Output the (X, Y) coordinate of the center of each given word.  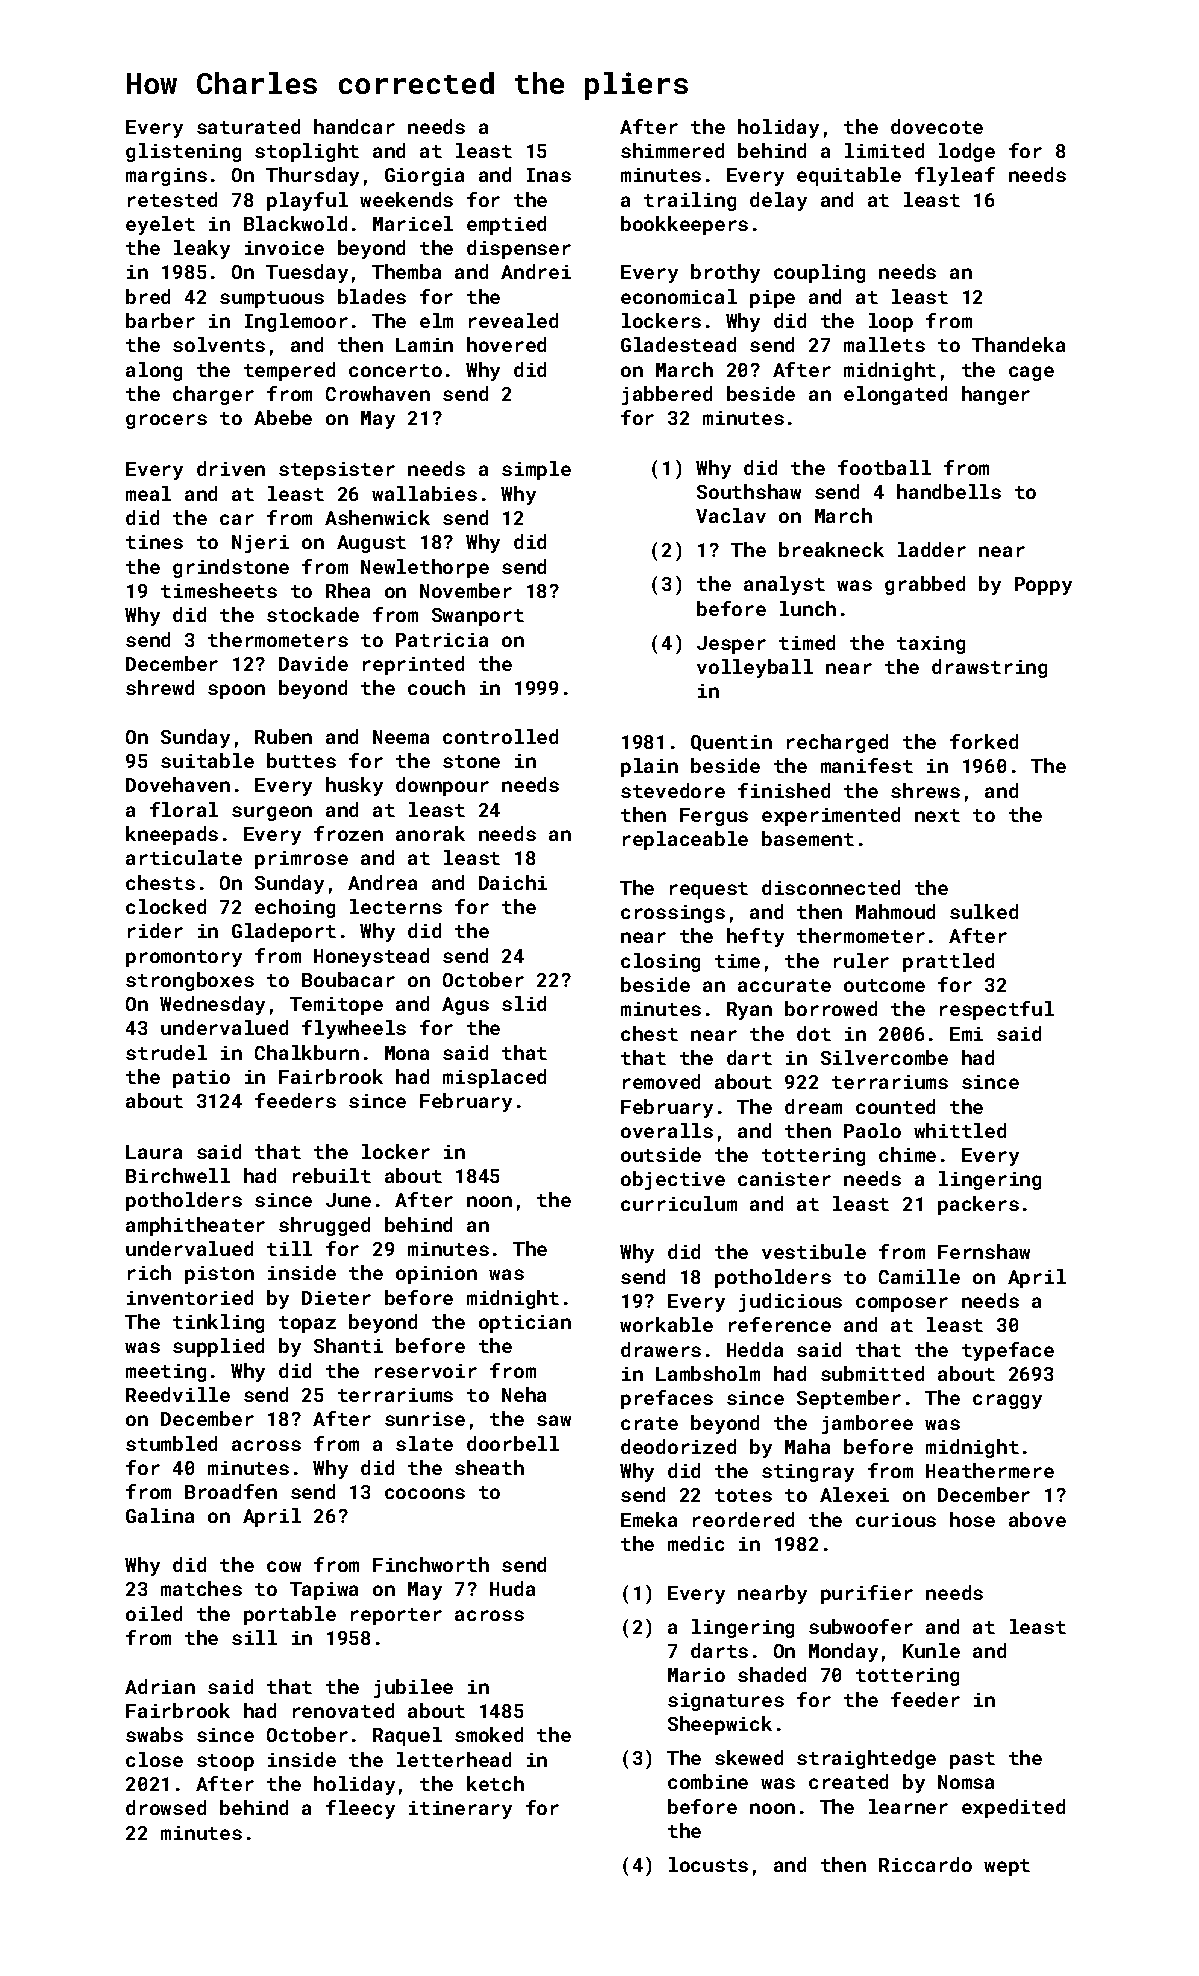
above (1037, 1519)
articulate (184, 857)
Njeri (260, 544)
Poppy (1043, 586)
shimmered (672, 150)
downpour (442, 786)
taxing (931, 645)
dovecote (937, 126)
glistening (183, 152)
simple (536, 470)
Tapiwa (324, 1591)
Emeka (649, 1519)
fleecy (360, 1809)
